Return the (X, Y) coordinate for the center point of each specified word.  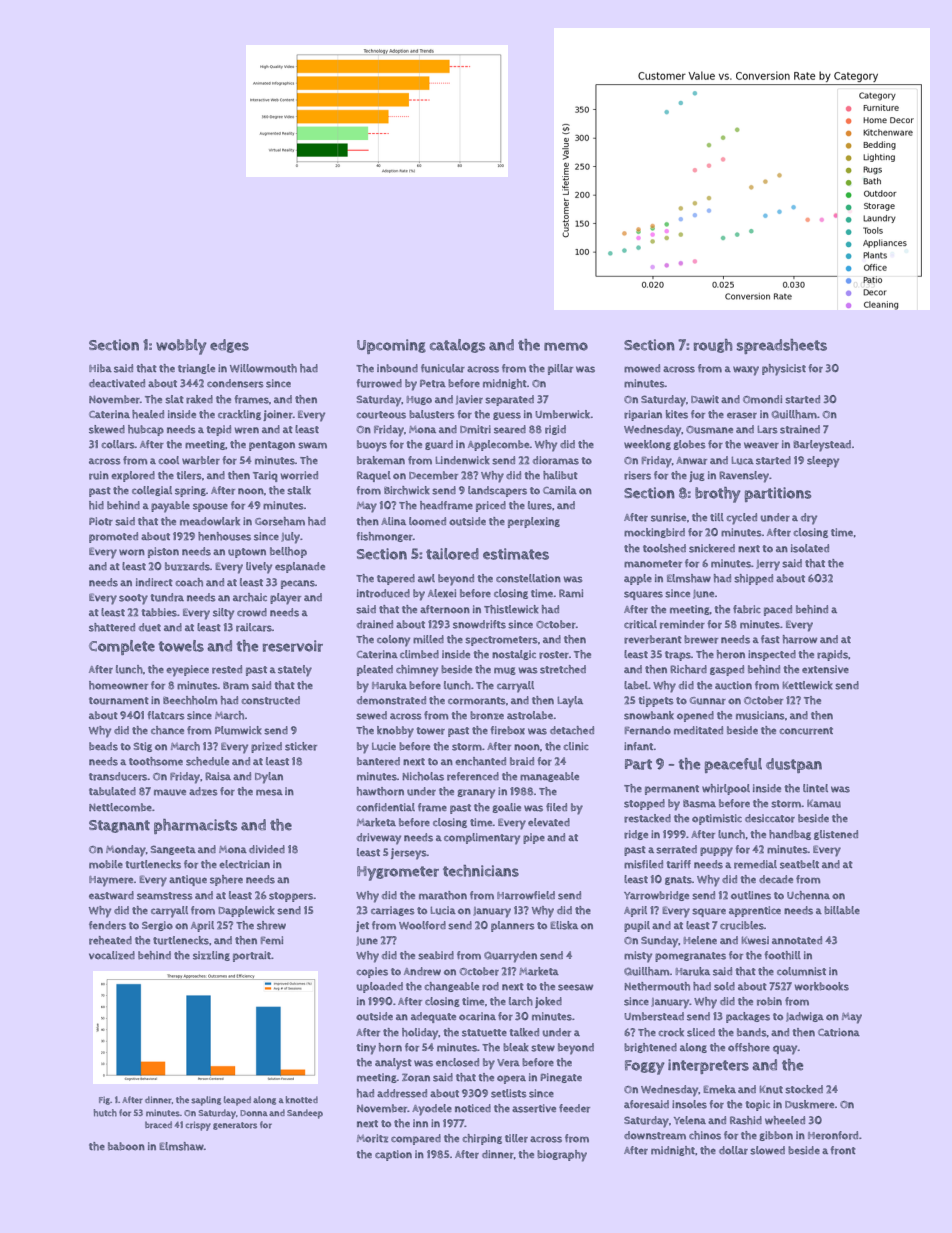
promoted (113, 537)
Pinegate (561, 1078)
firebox (507, 730)
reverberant (652, 639)
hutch (105, 1113)
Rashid (746, 1120)
